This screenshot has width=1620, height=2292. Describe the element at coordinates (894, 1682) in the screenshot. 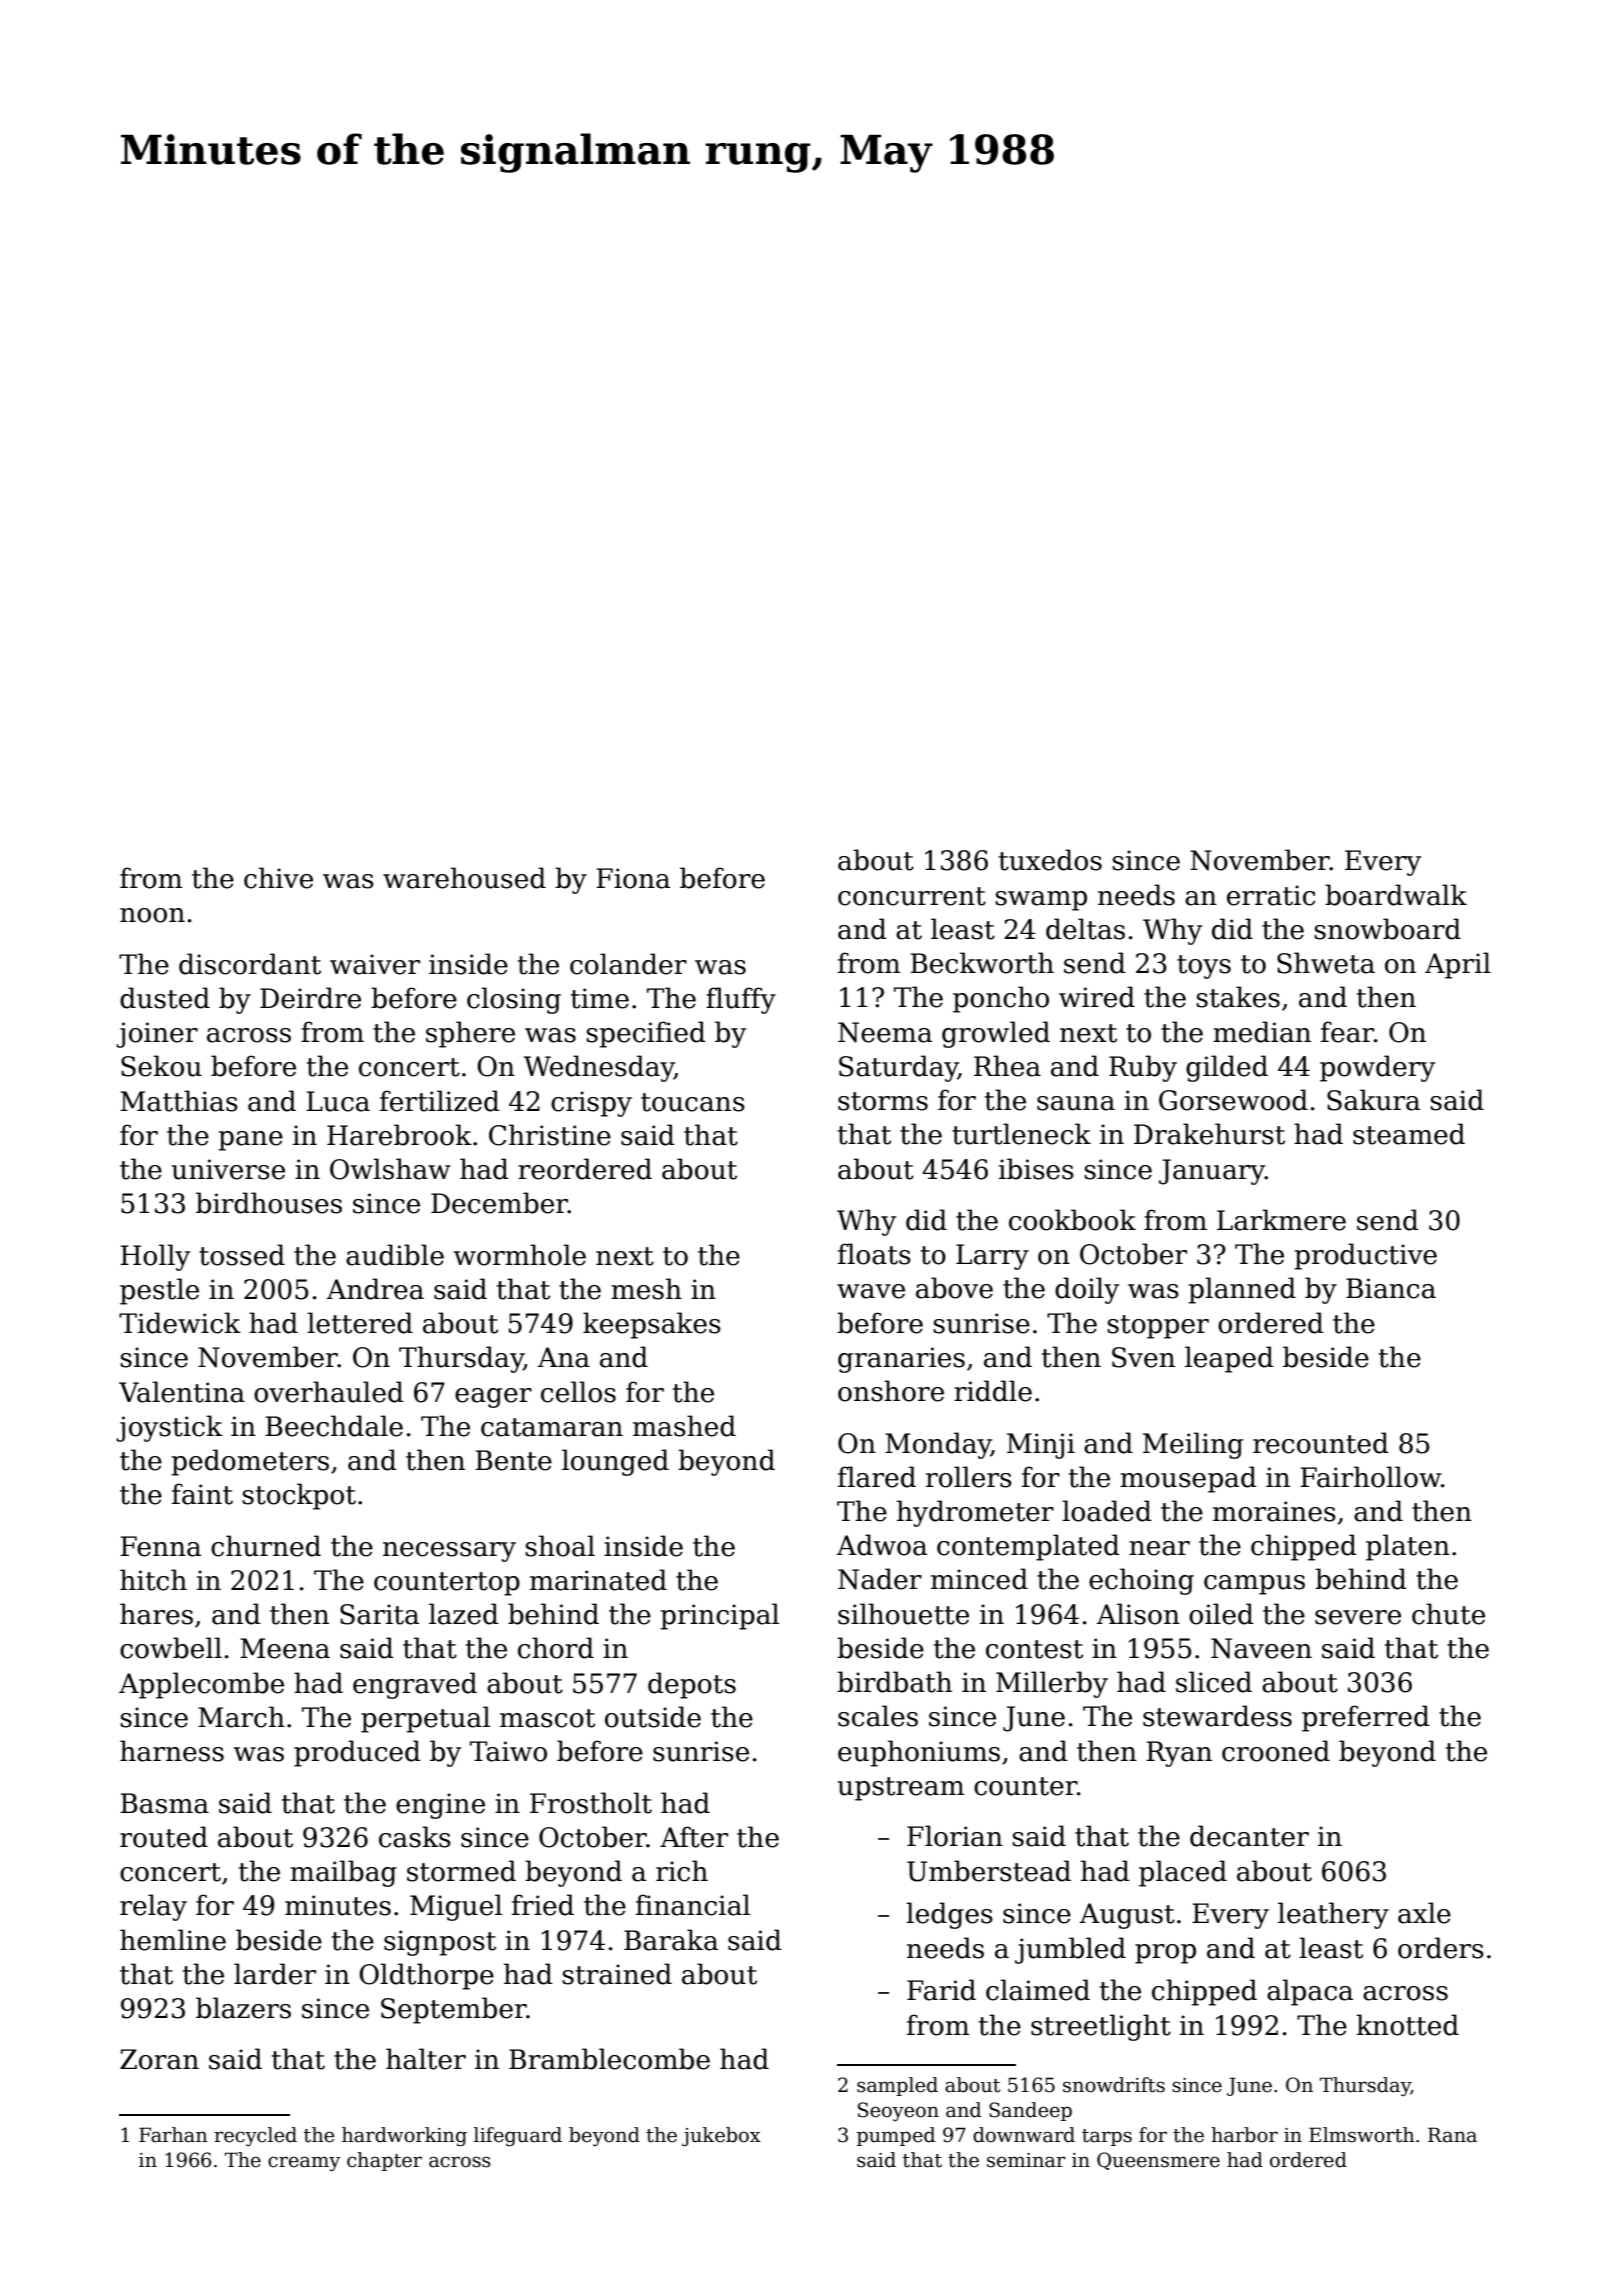

I see `birdbath` at that location.
